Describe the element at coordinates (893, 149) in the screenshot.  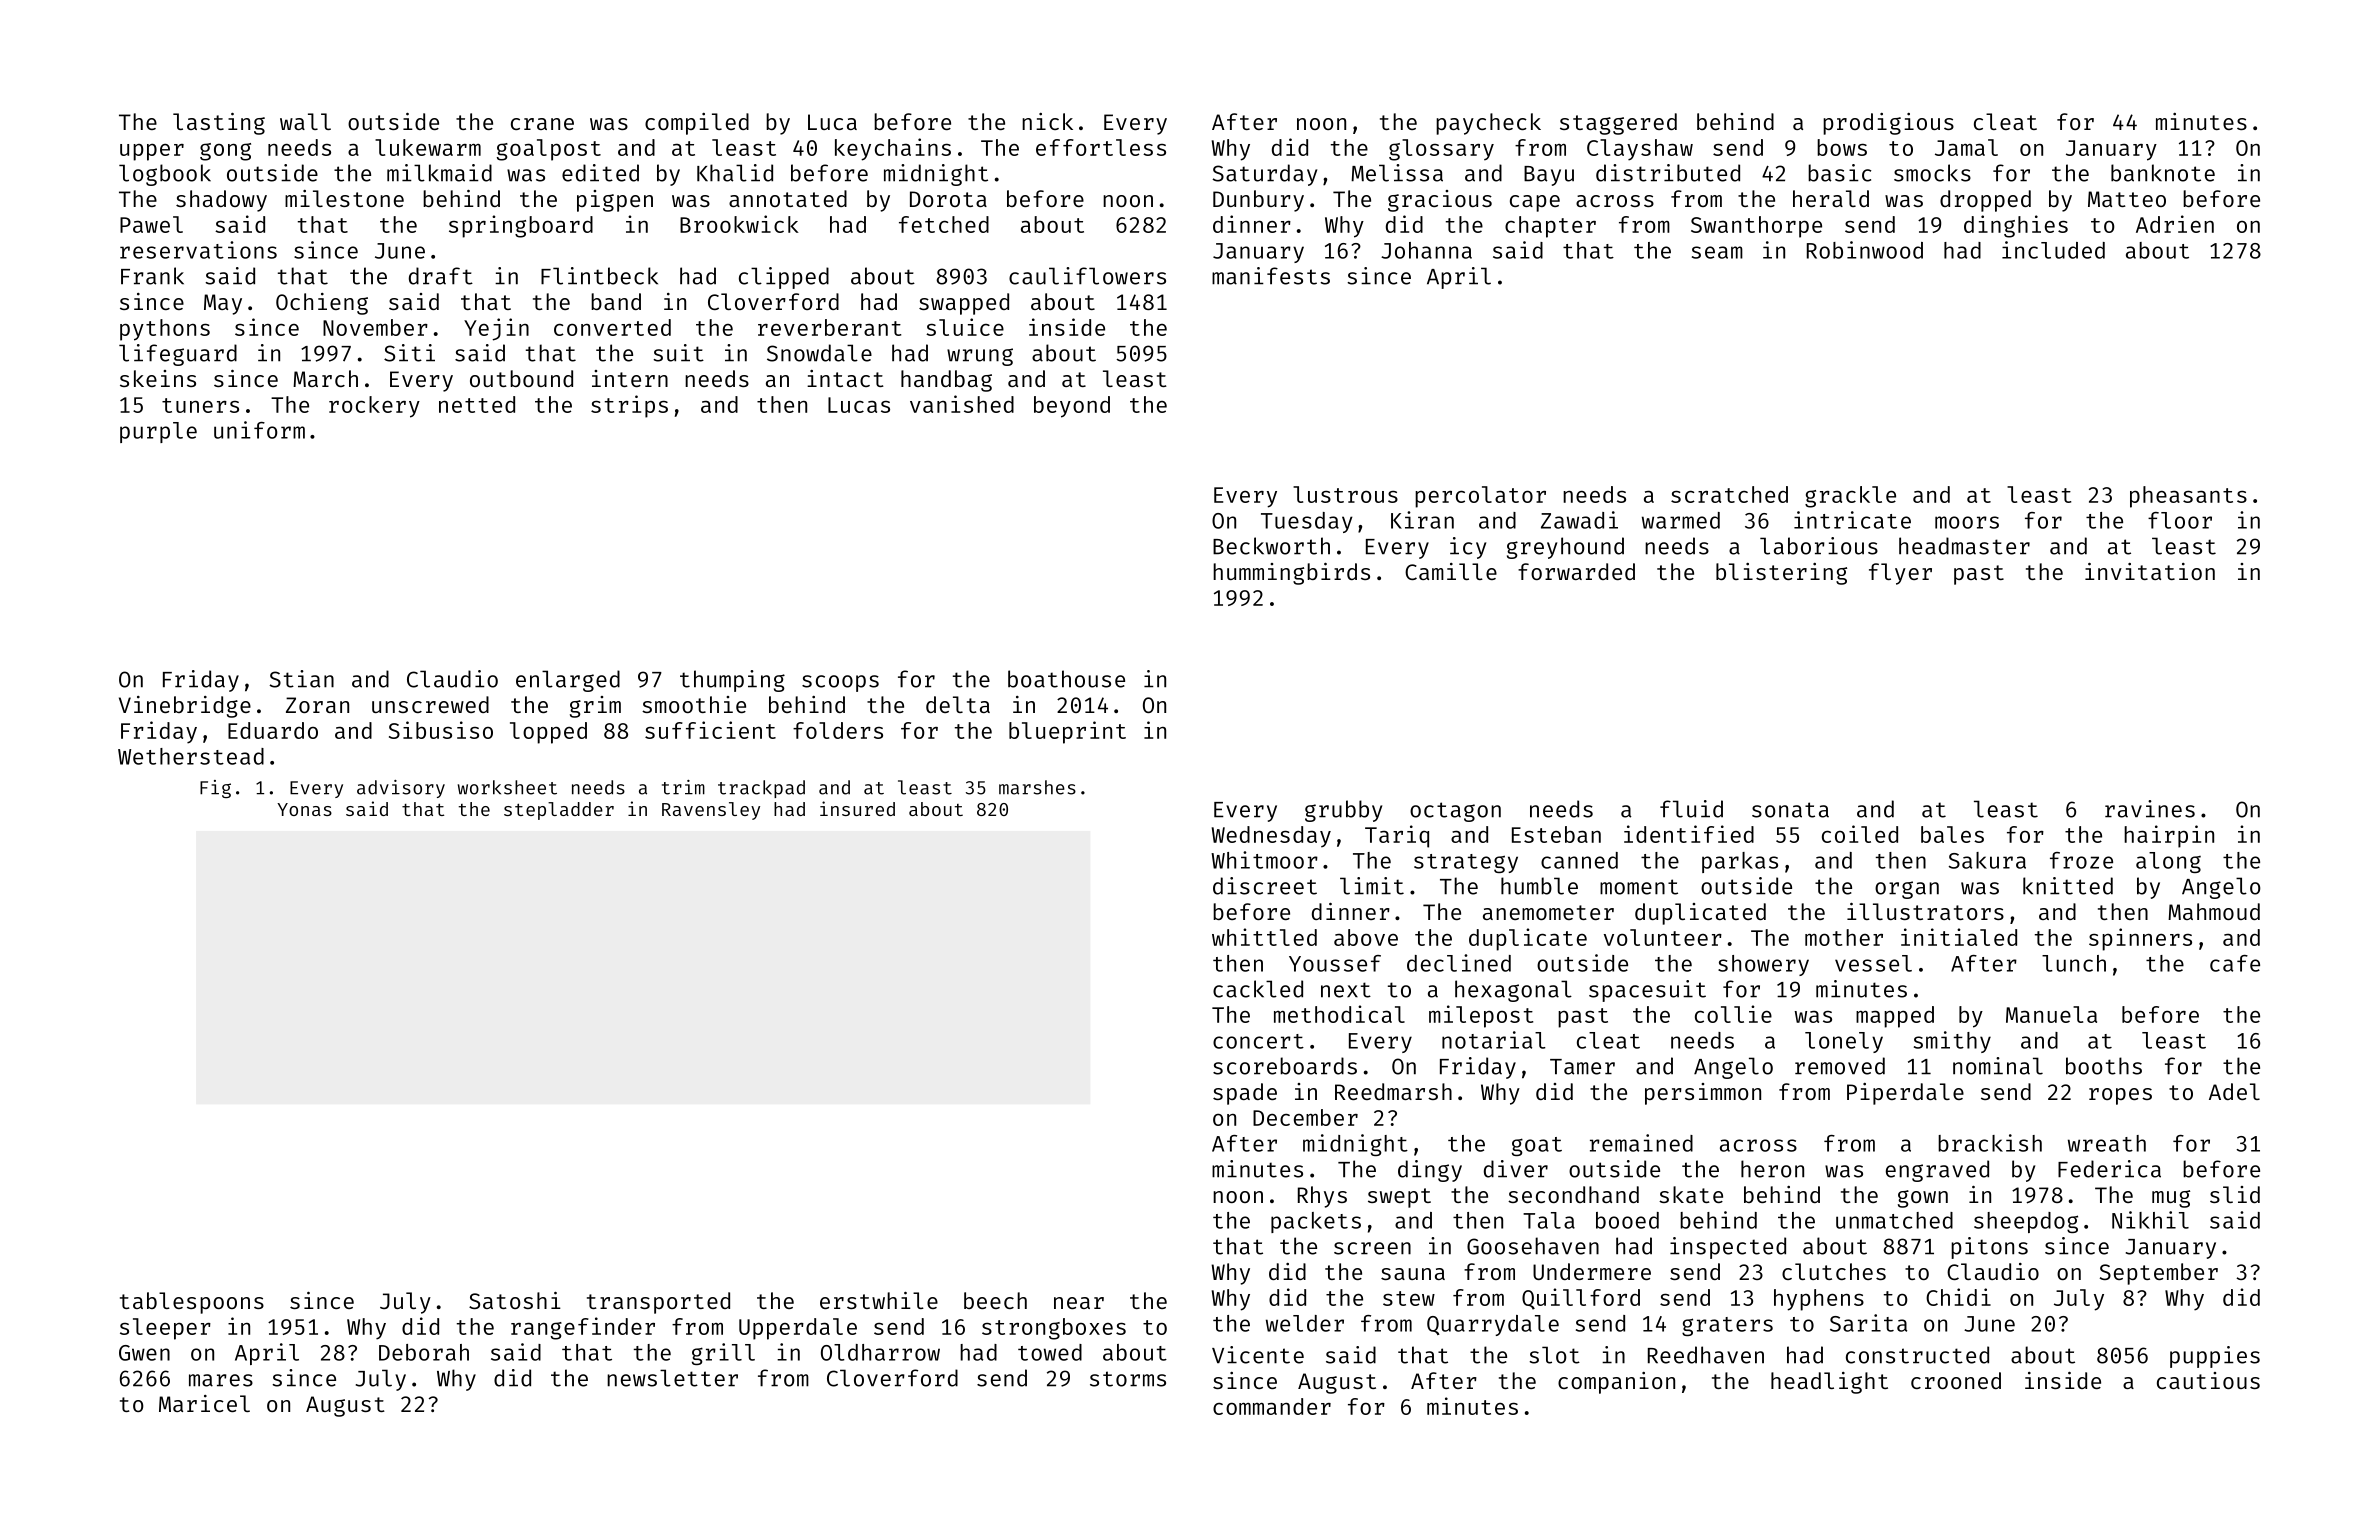
I see `keychains` at that location.
